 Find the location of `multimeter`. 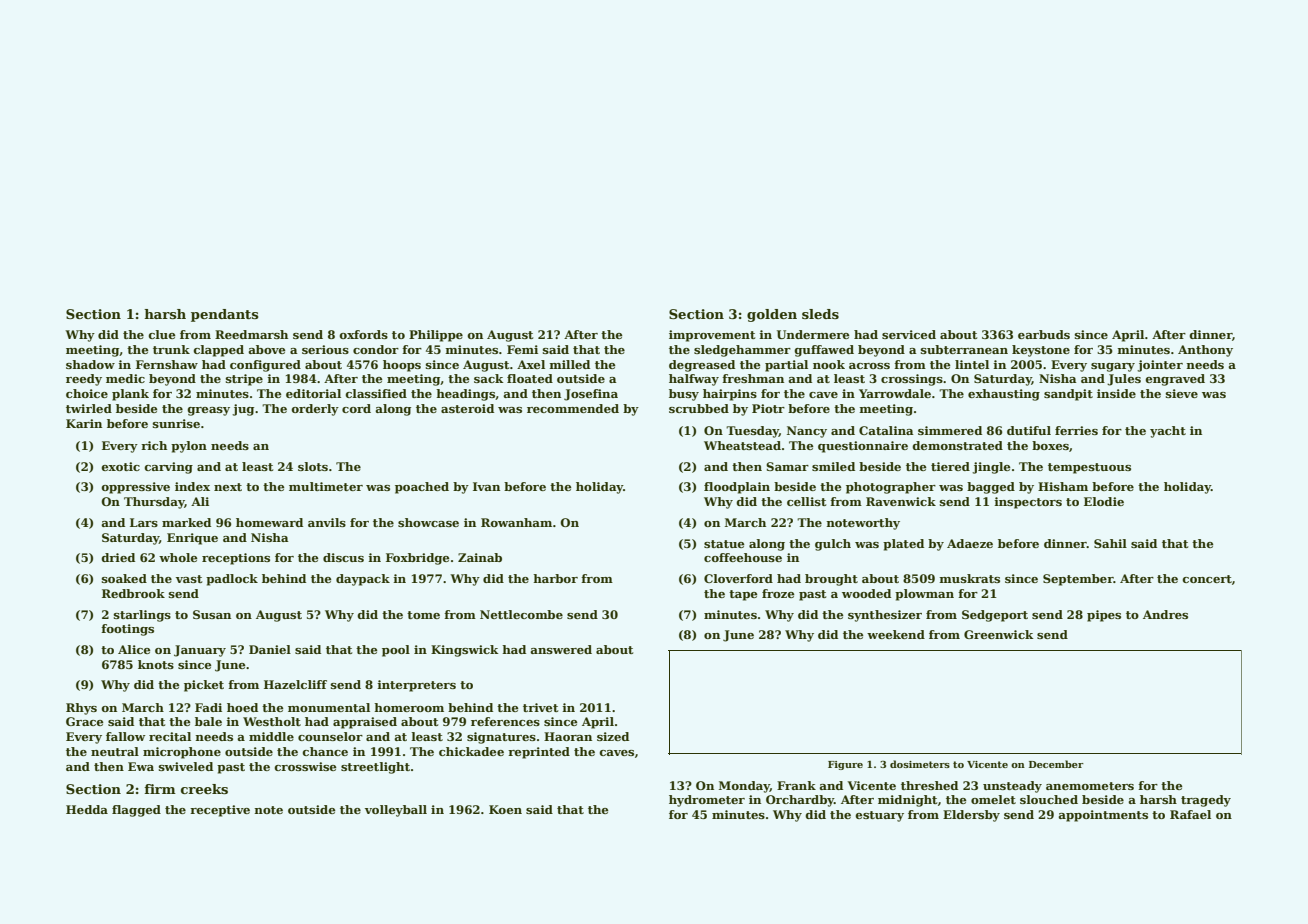

multimeter is located at coordinates (326, 486).
